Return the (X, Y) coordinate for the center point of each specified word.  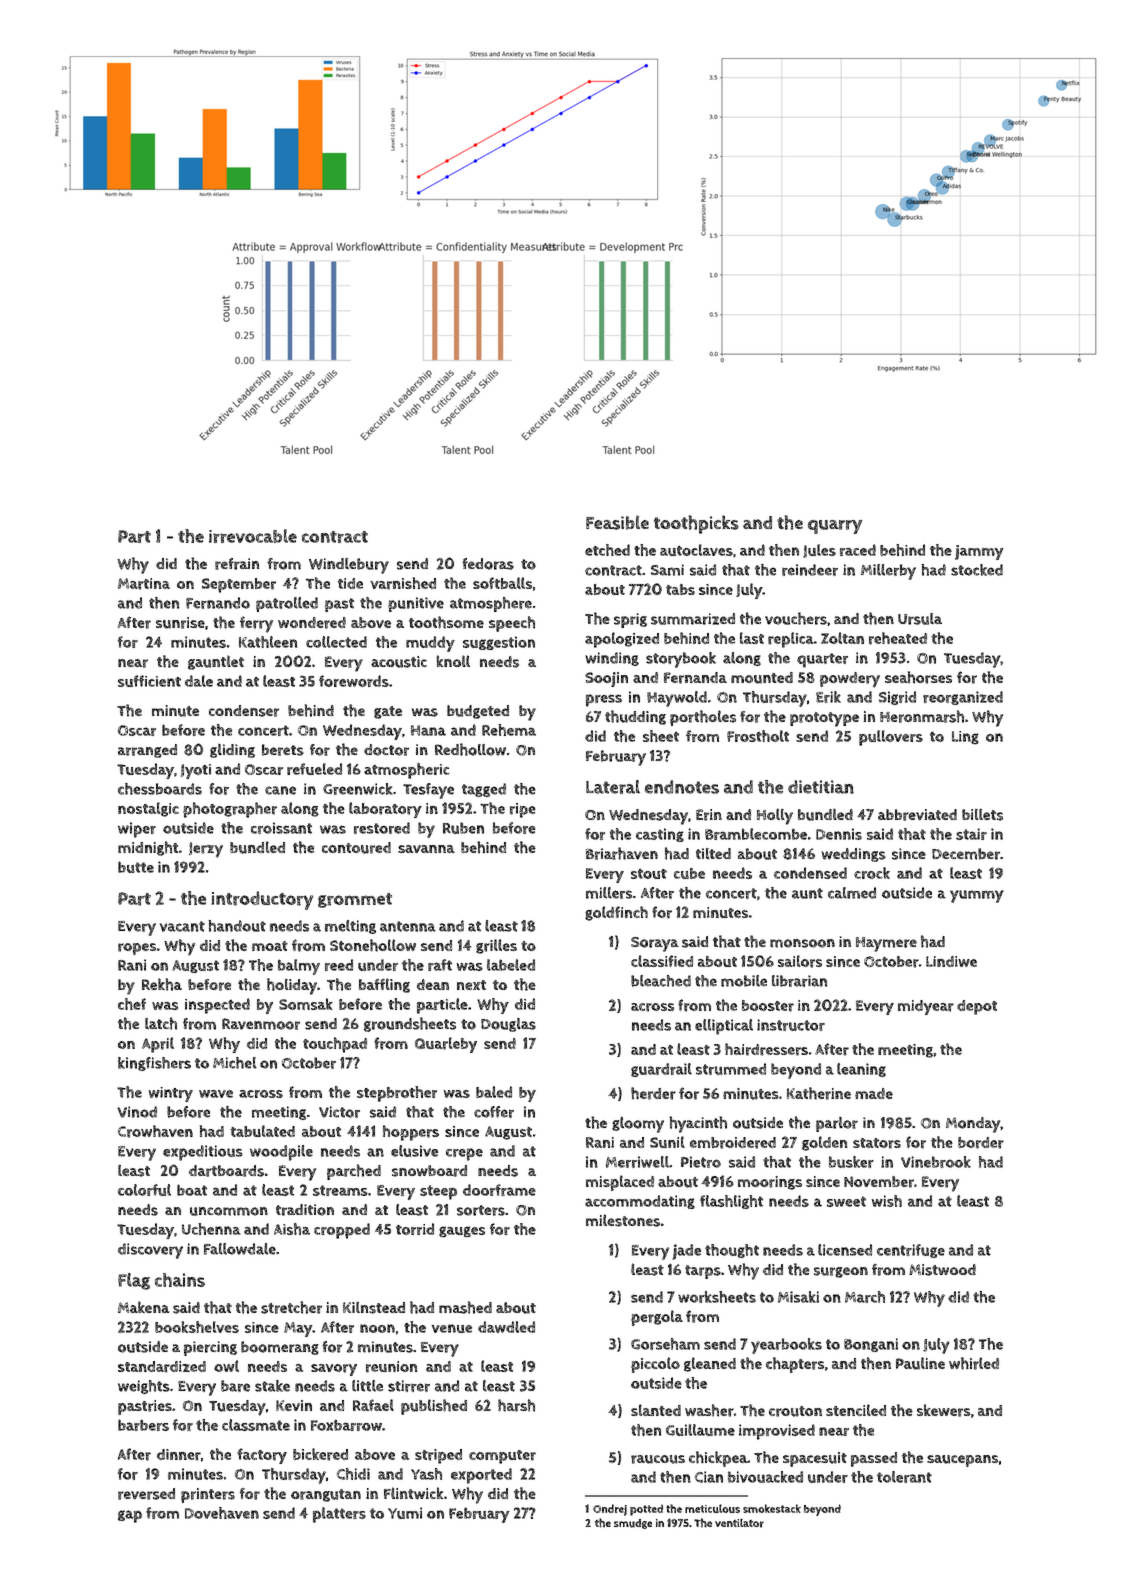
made (874, 1093)
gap (130, 1516)
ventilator (739, 1523)
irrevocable (253, 536)
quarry (835, 527)
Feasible (617, 522)
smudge (633, 1524)
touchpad (335, 1045)
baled (494, 1092)
